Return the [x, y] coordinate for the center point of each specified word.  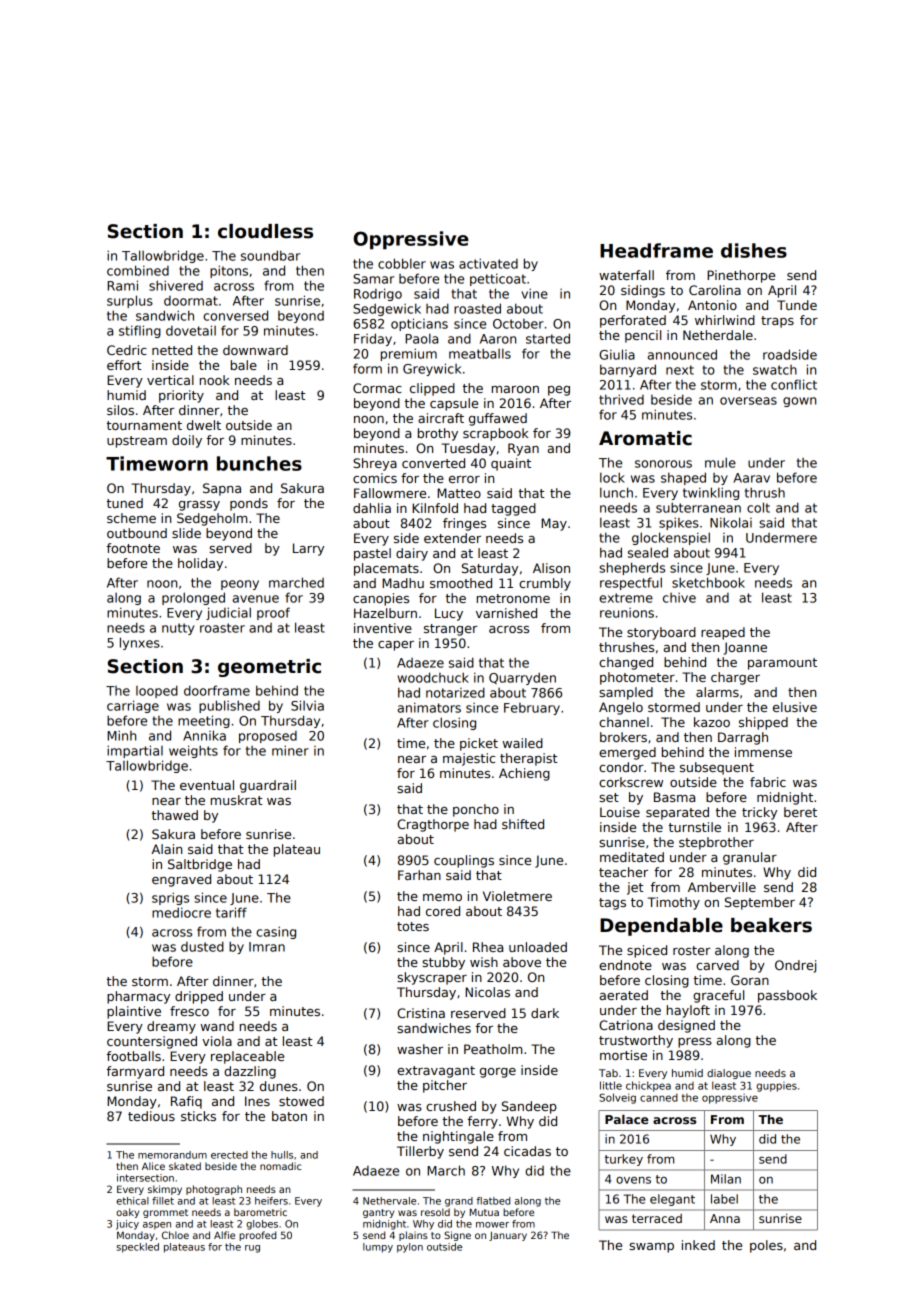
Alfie [224, 1235]
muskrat [236, 800]
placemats [386, 569]
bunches [259, 463]
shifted [523, 824]
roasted [477, 308]
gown [799, 402]
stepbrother [716, 843]
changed [626, 663]
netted [172, 350]
